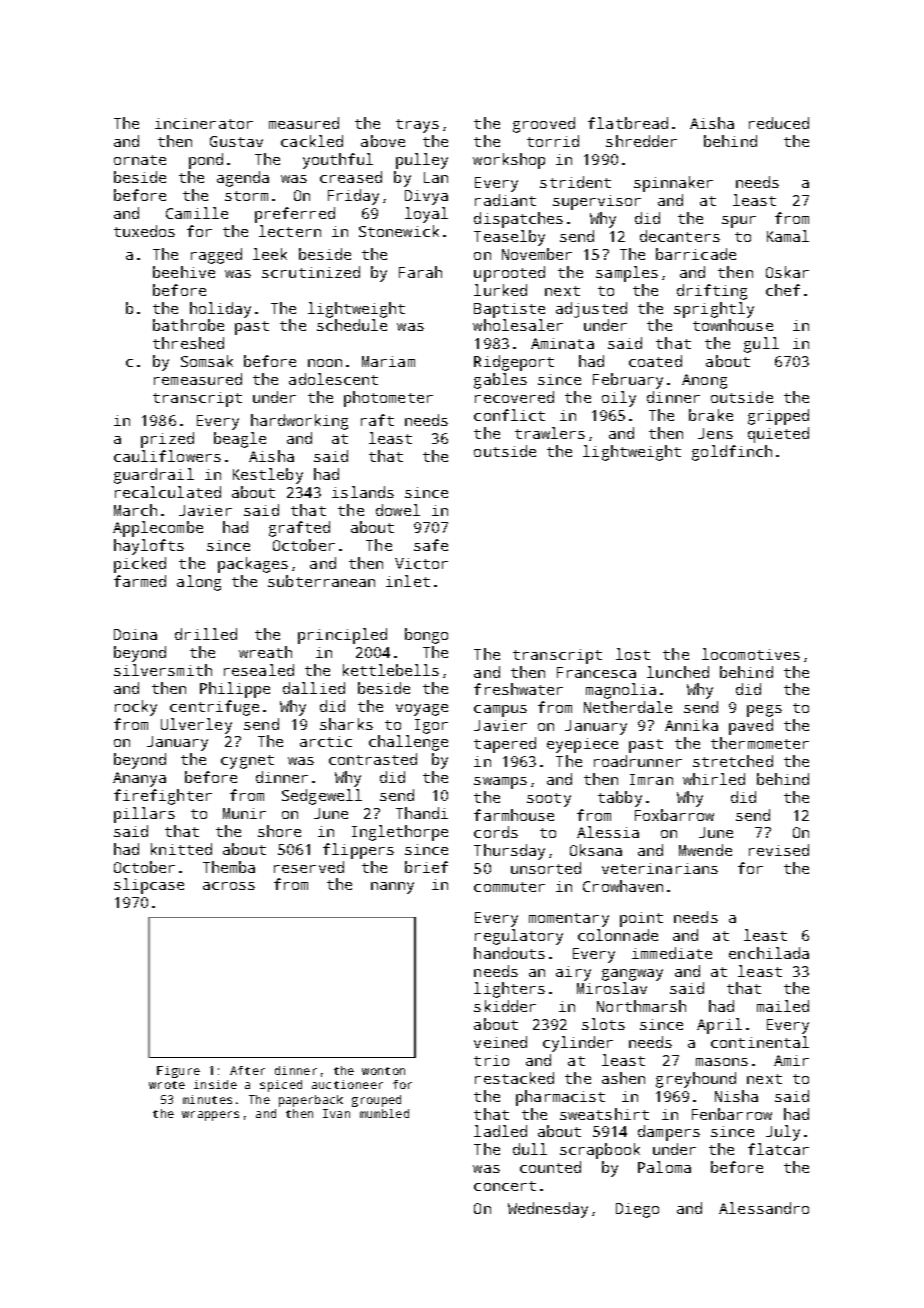 This image has height=1308, width=924. I want to click on spinnaker, so click(673, 184).
